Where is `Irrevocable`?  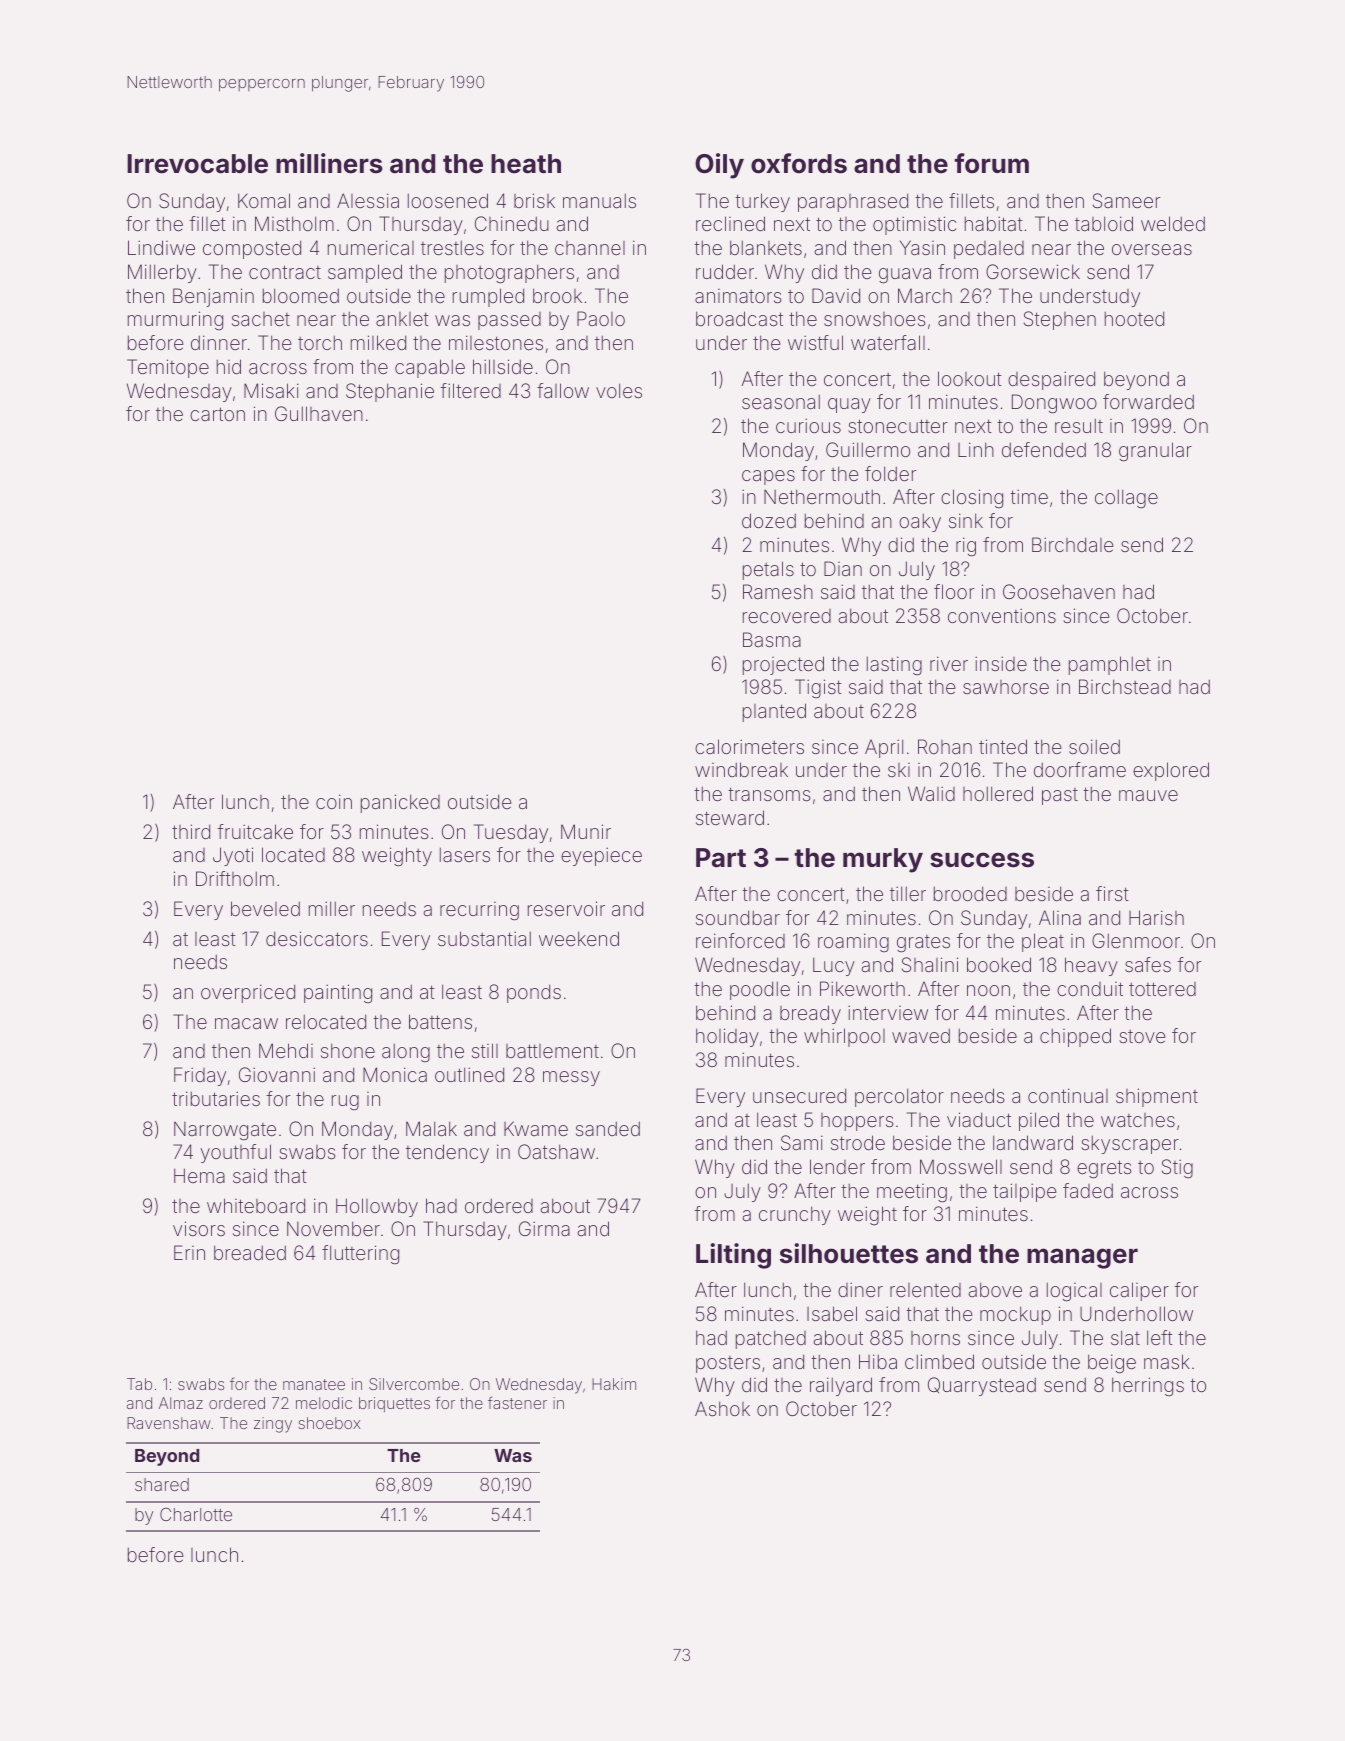 Irrevocable is located at coordinates (197, 164).
